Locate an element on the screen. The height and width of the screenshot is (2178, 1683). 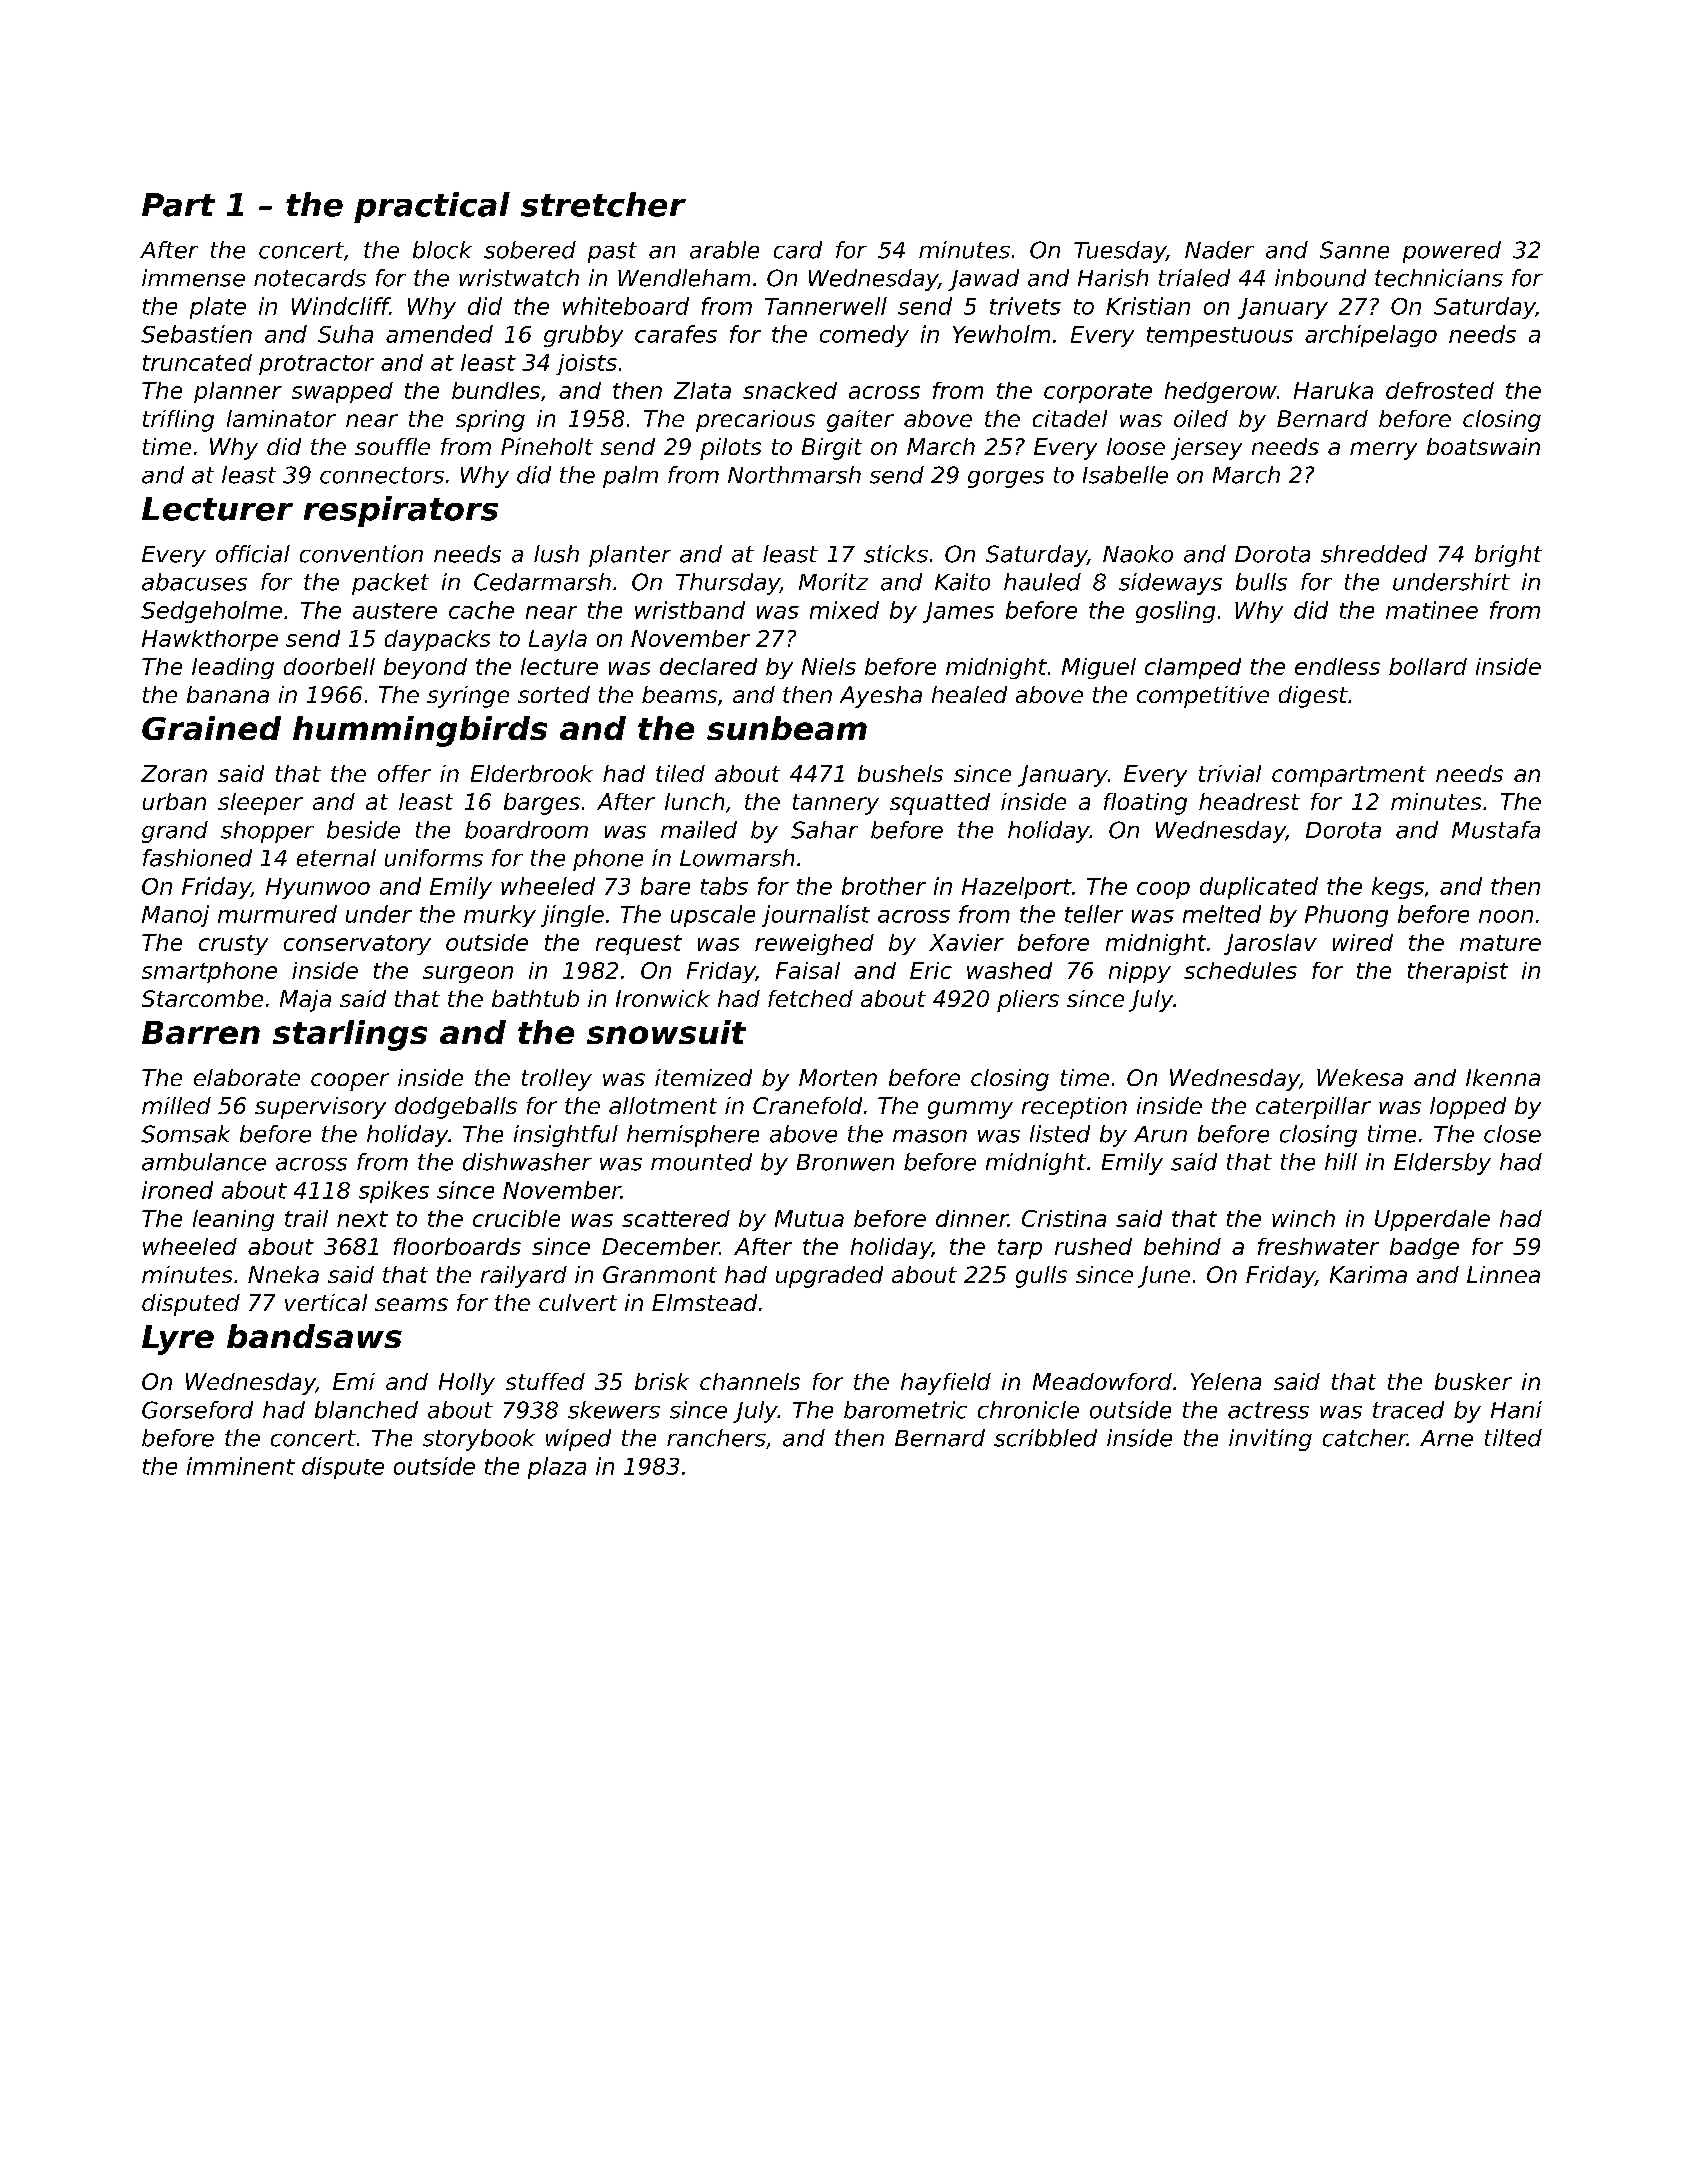
bare is located at coordinates (665, 886).
